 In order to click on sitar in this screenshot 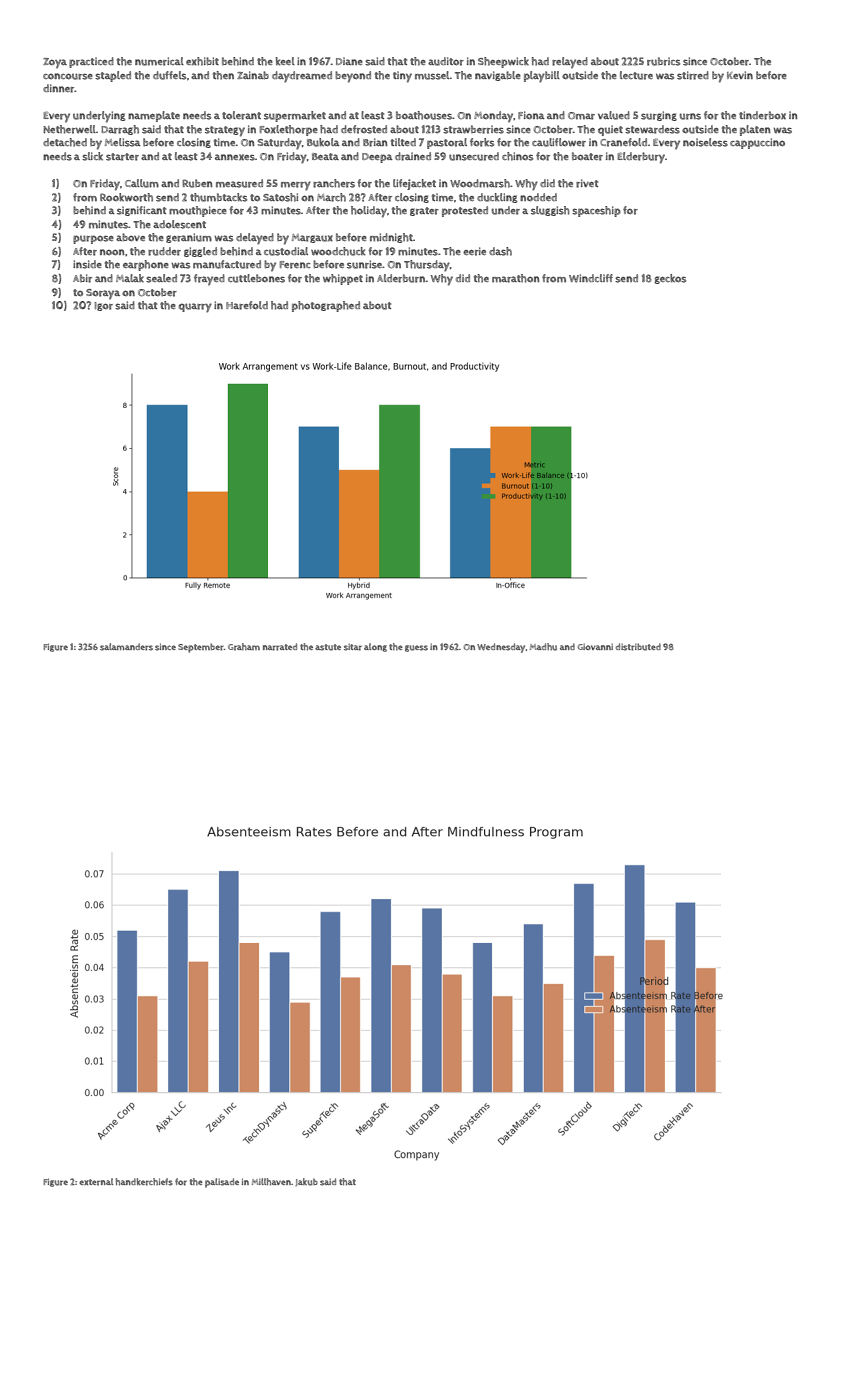, I will do `click(353, 647)`.
